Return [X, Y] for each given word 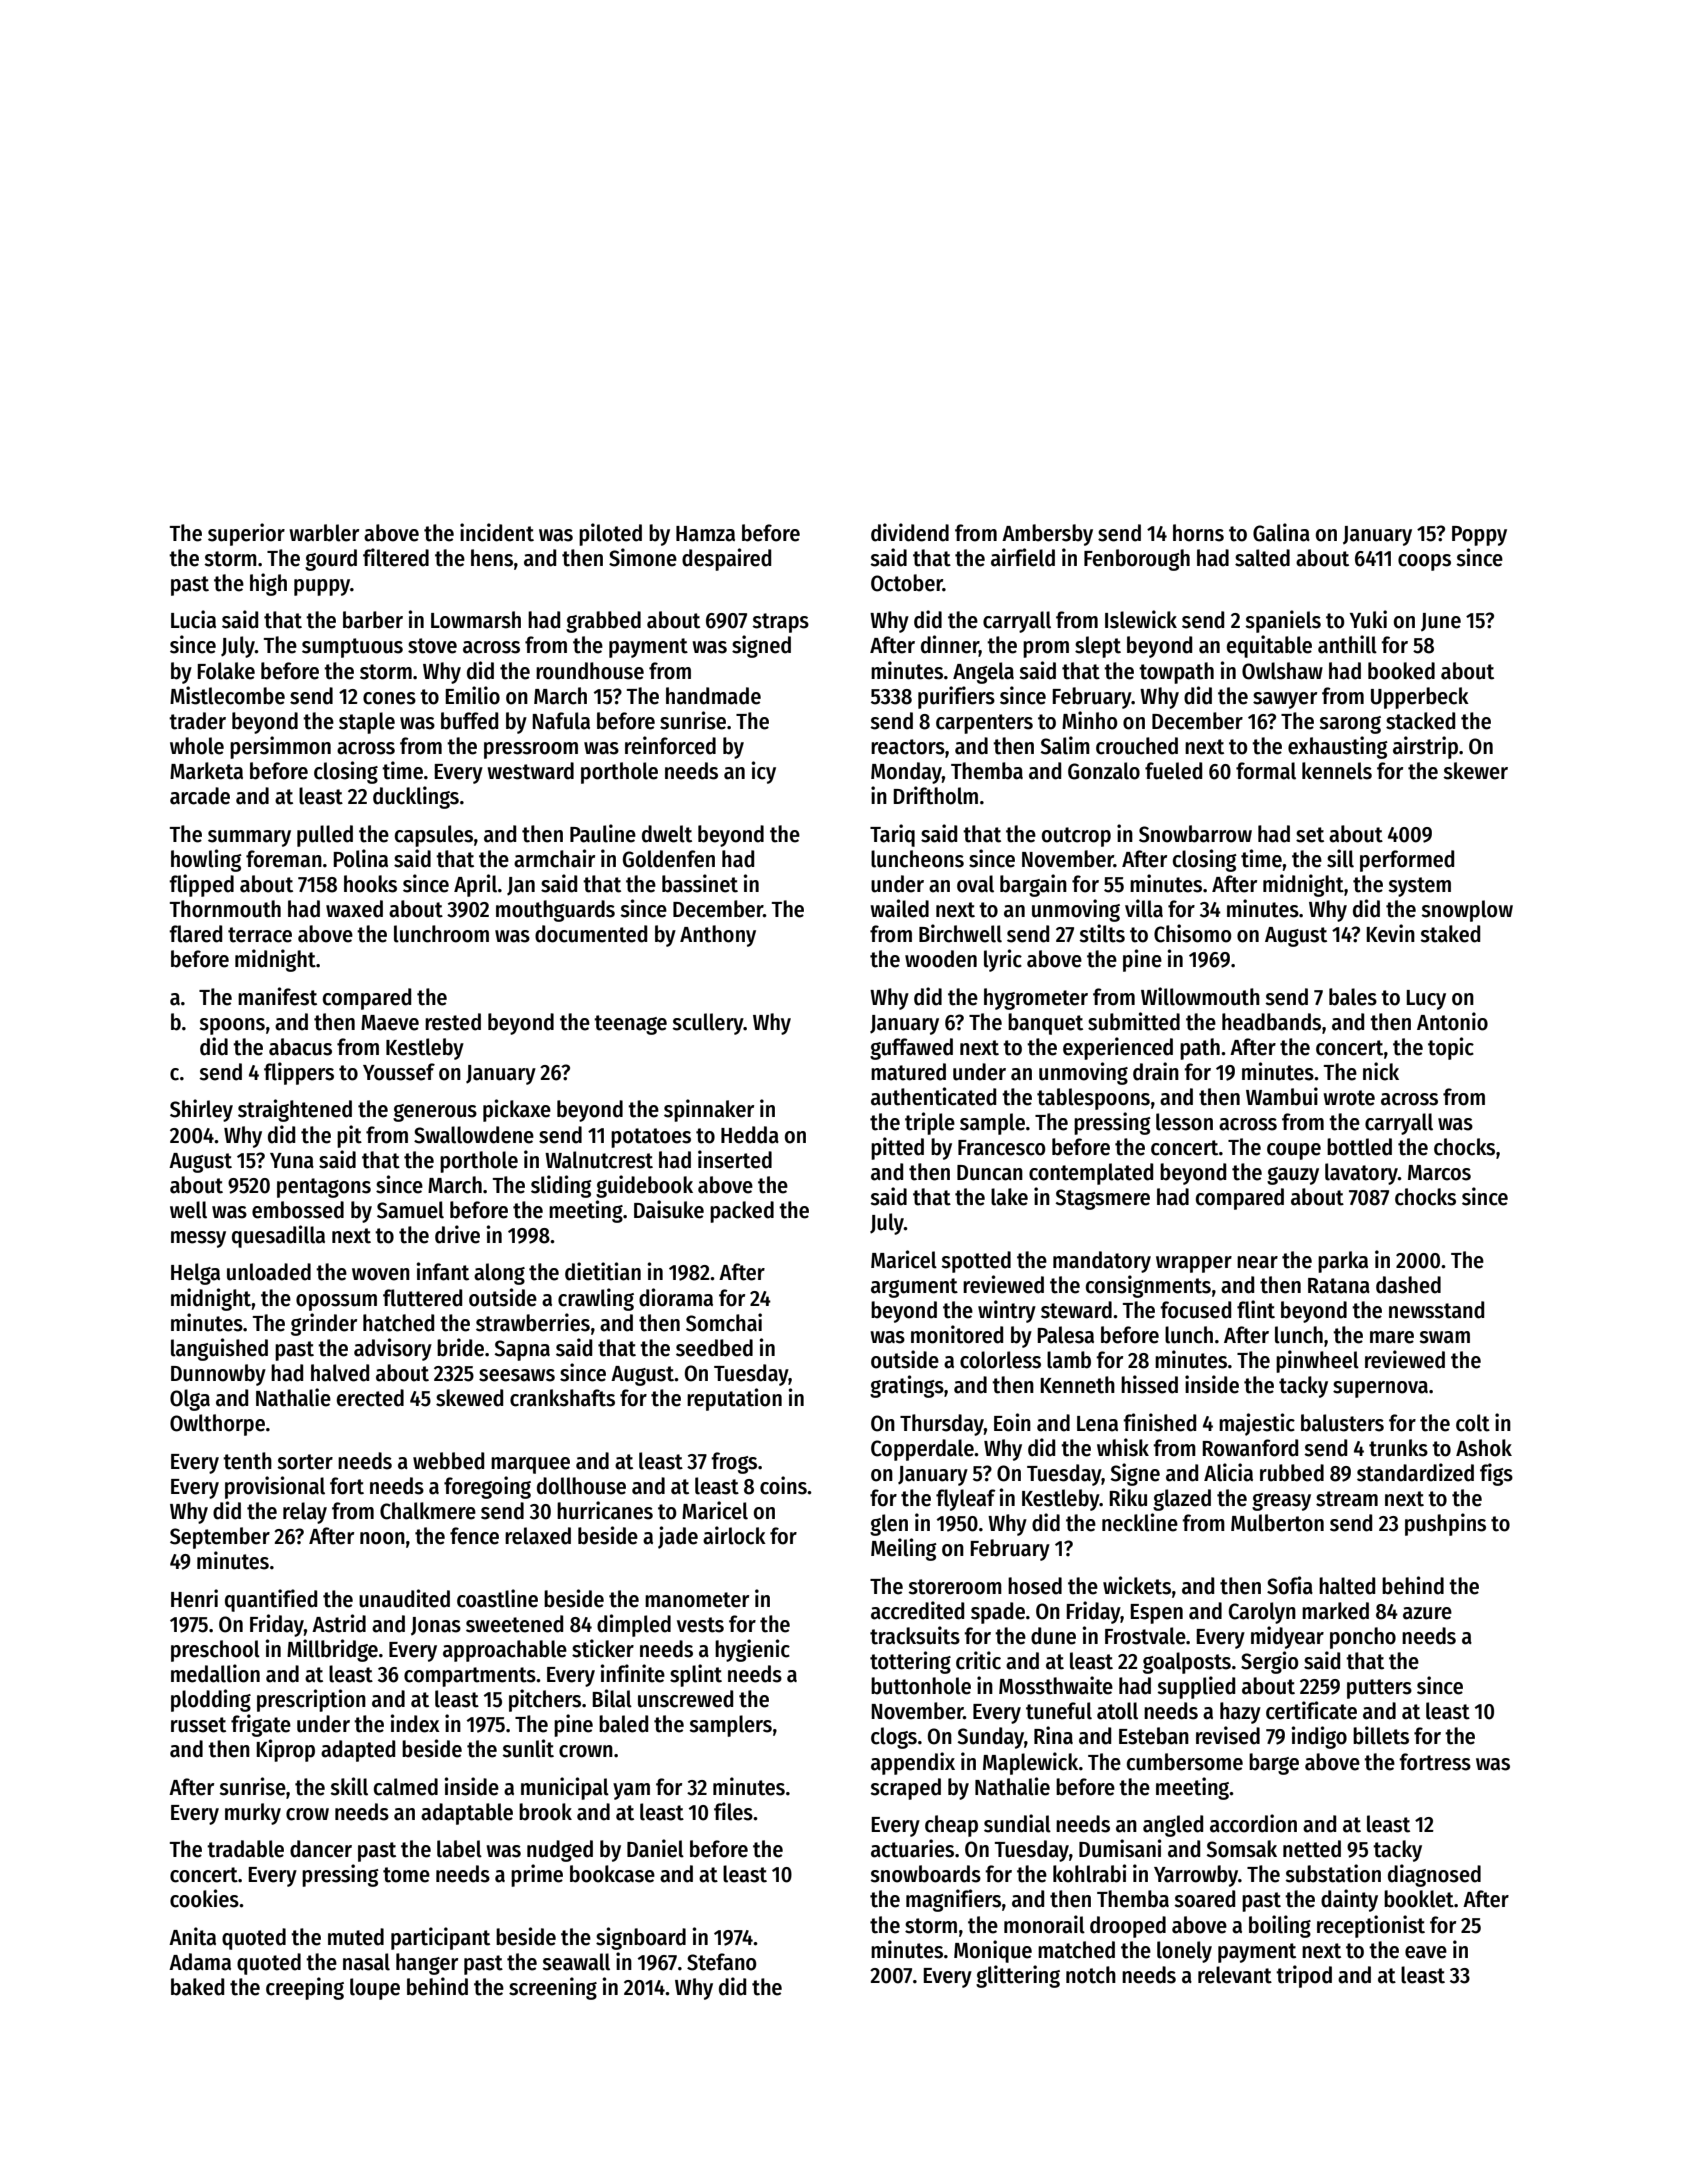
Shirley [201, 1110]
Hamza [705, 534]
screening [553, 1988]
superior [246, 534]
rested [453, 1022]
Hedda [750, 1135]
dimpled [634, 1625]
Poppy [1479, 536]
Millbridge [332, 1650]
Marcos [1439, 1173]
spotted [976, 1262]
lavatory [1361, 1174]
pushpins [1445, 1524]
